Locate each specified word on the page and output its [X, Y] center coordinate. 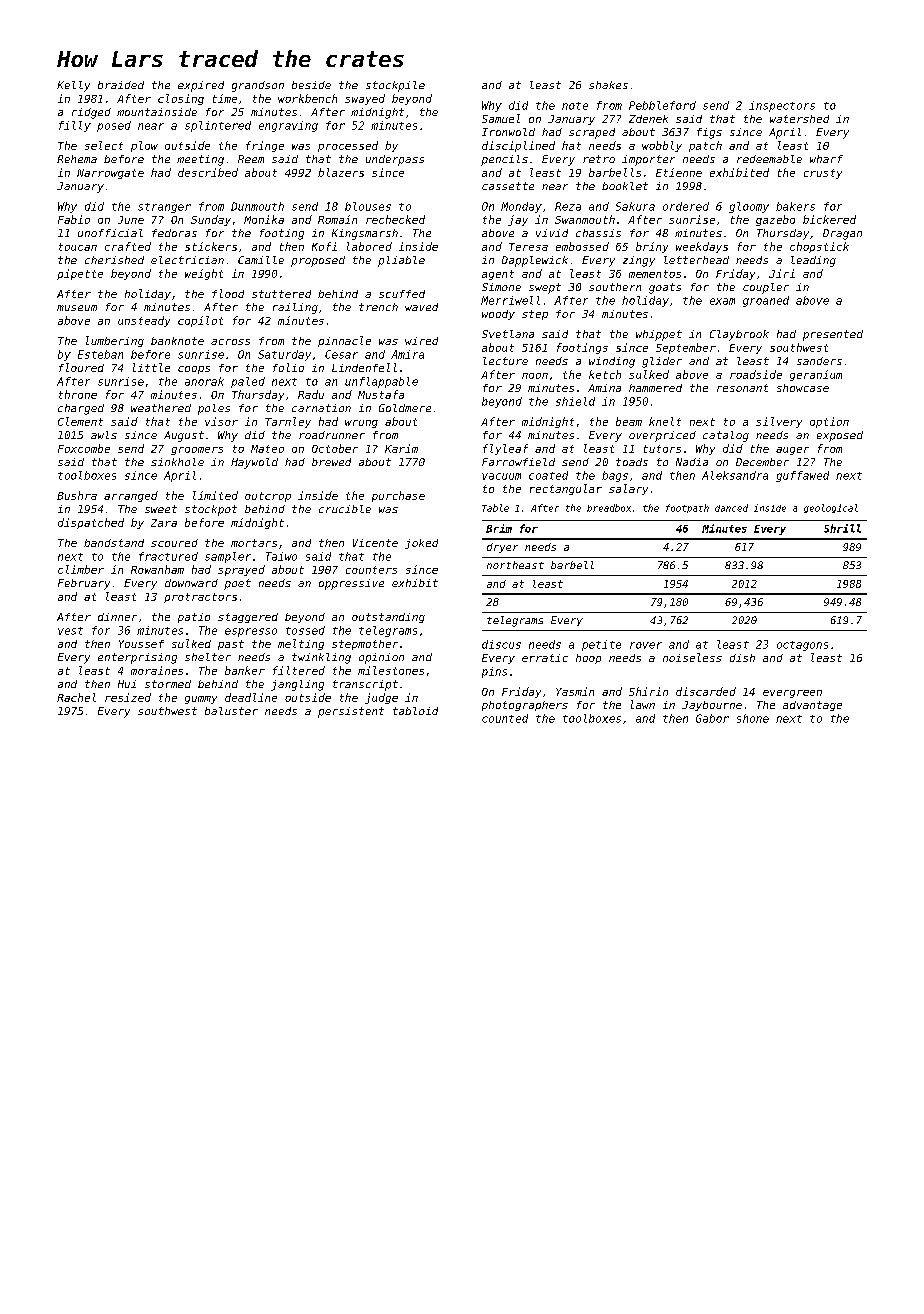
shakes [608, 85]
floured [81, 367]
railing [295, 308]
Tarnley [288, 422]
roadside [756, 374]
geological [831, 508]
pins [494, 672]
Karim [401, 448]
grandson [258, 86]
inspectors [782, 106]
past [231, 645]
